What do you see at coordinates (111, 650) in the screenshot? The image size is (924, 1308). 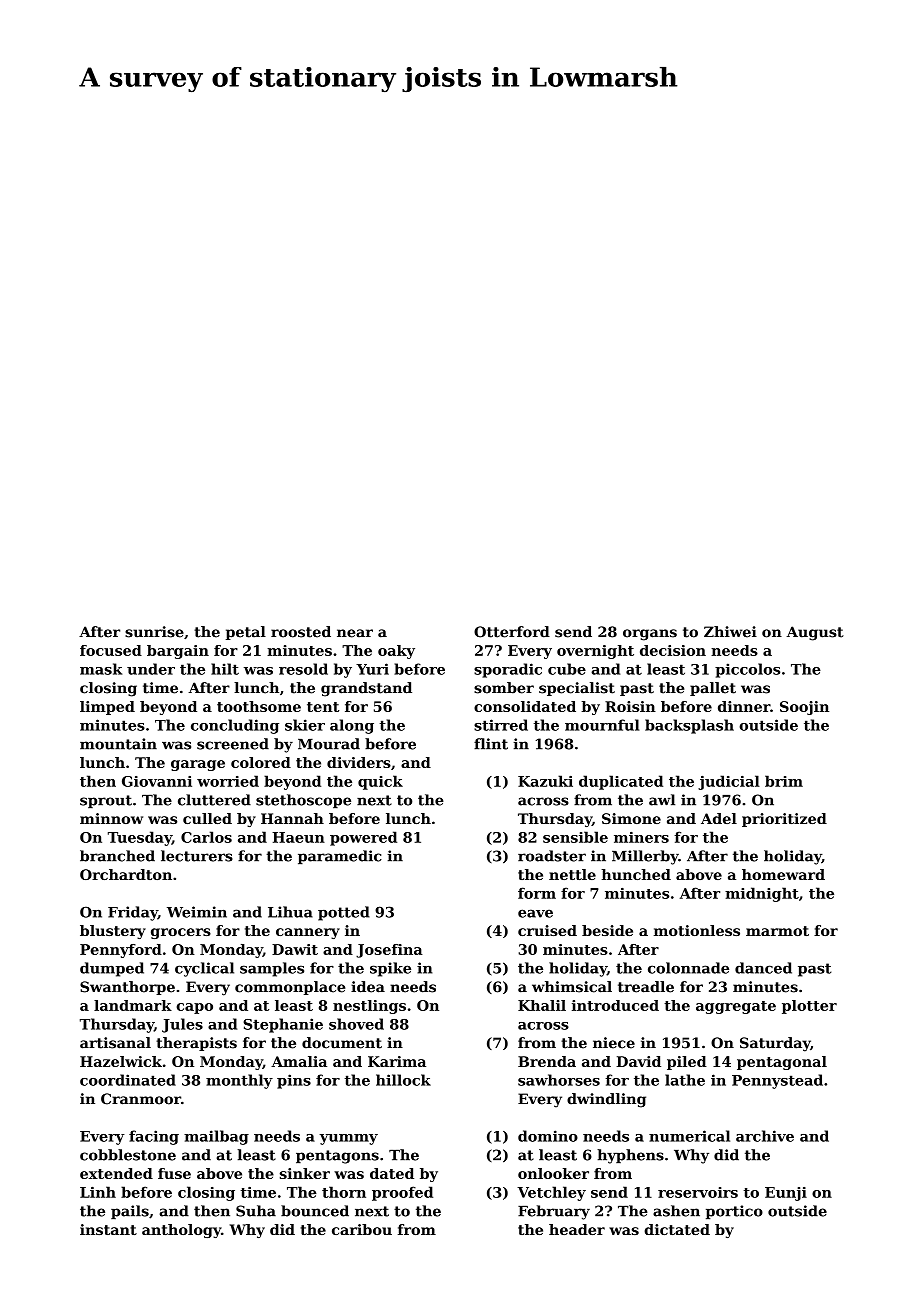 I see `focused` at bounding box center [111, 650].
